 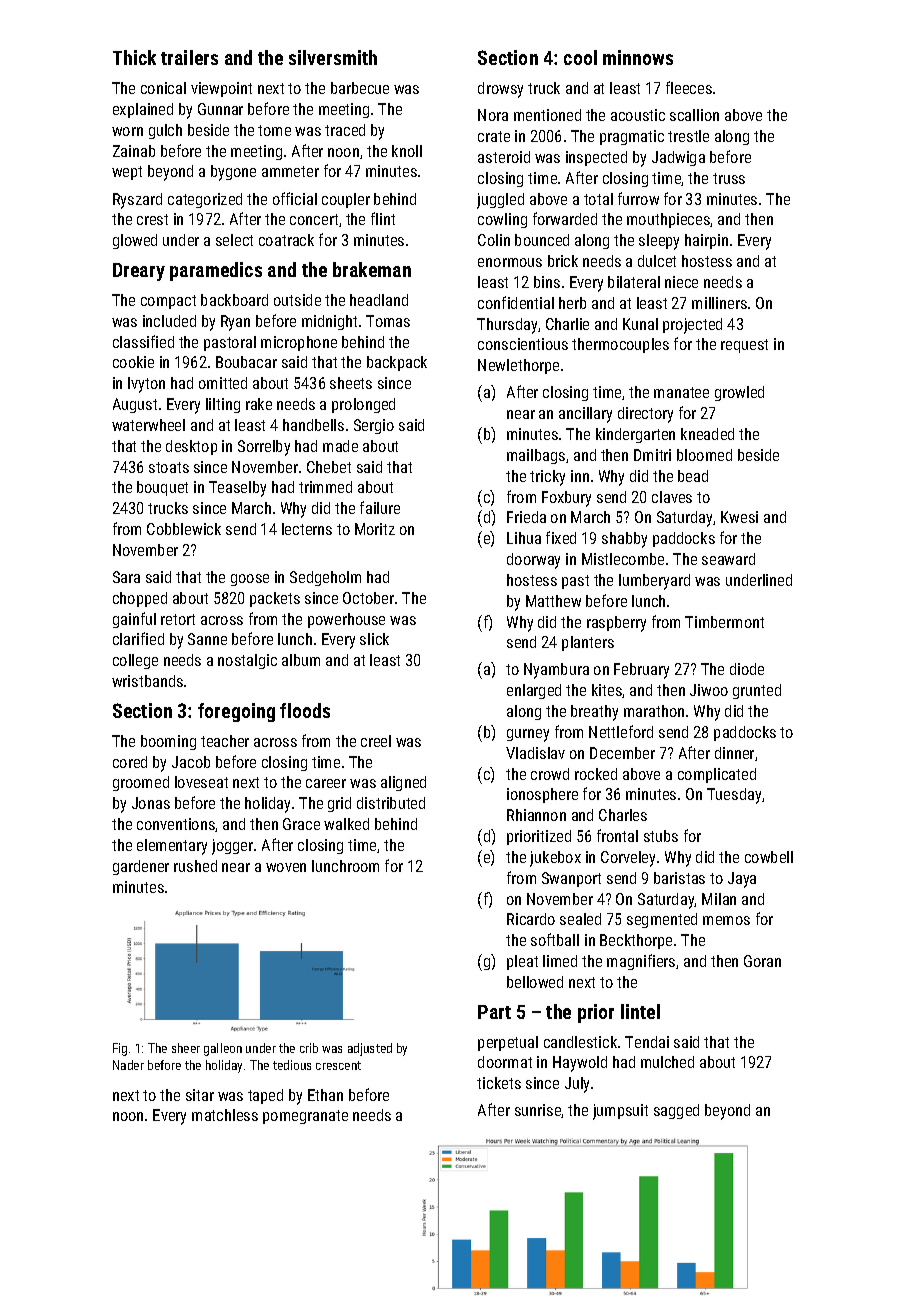 What do you see at coordinates (632, 137) in the image?
I see `pragmatic` at bounding box center [632, 137].
